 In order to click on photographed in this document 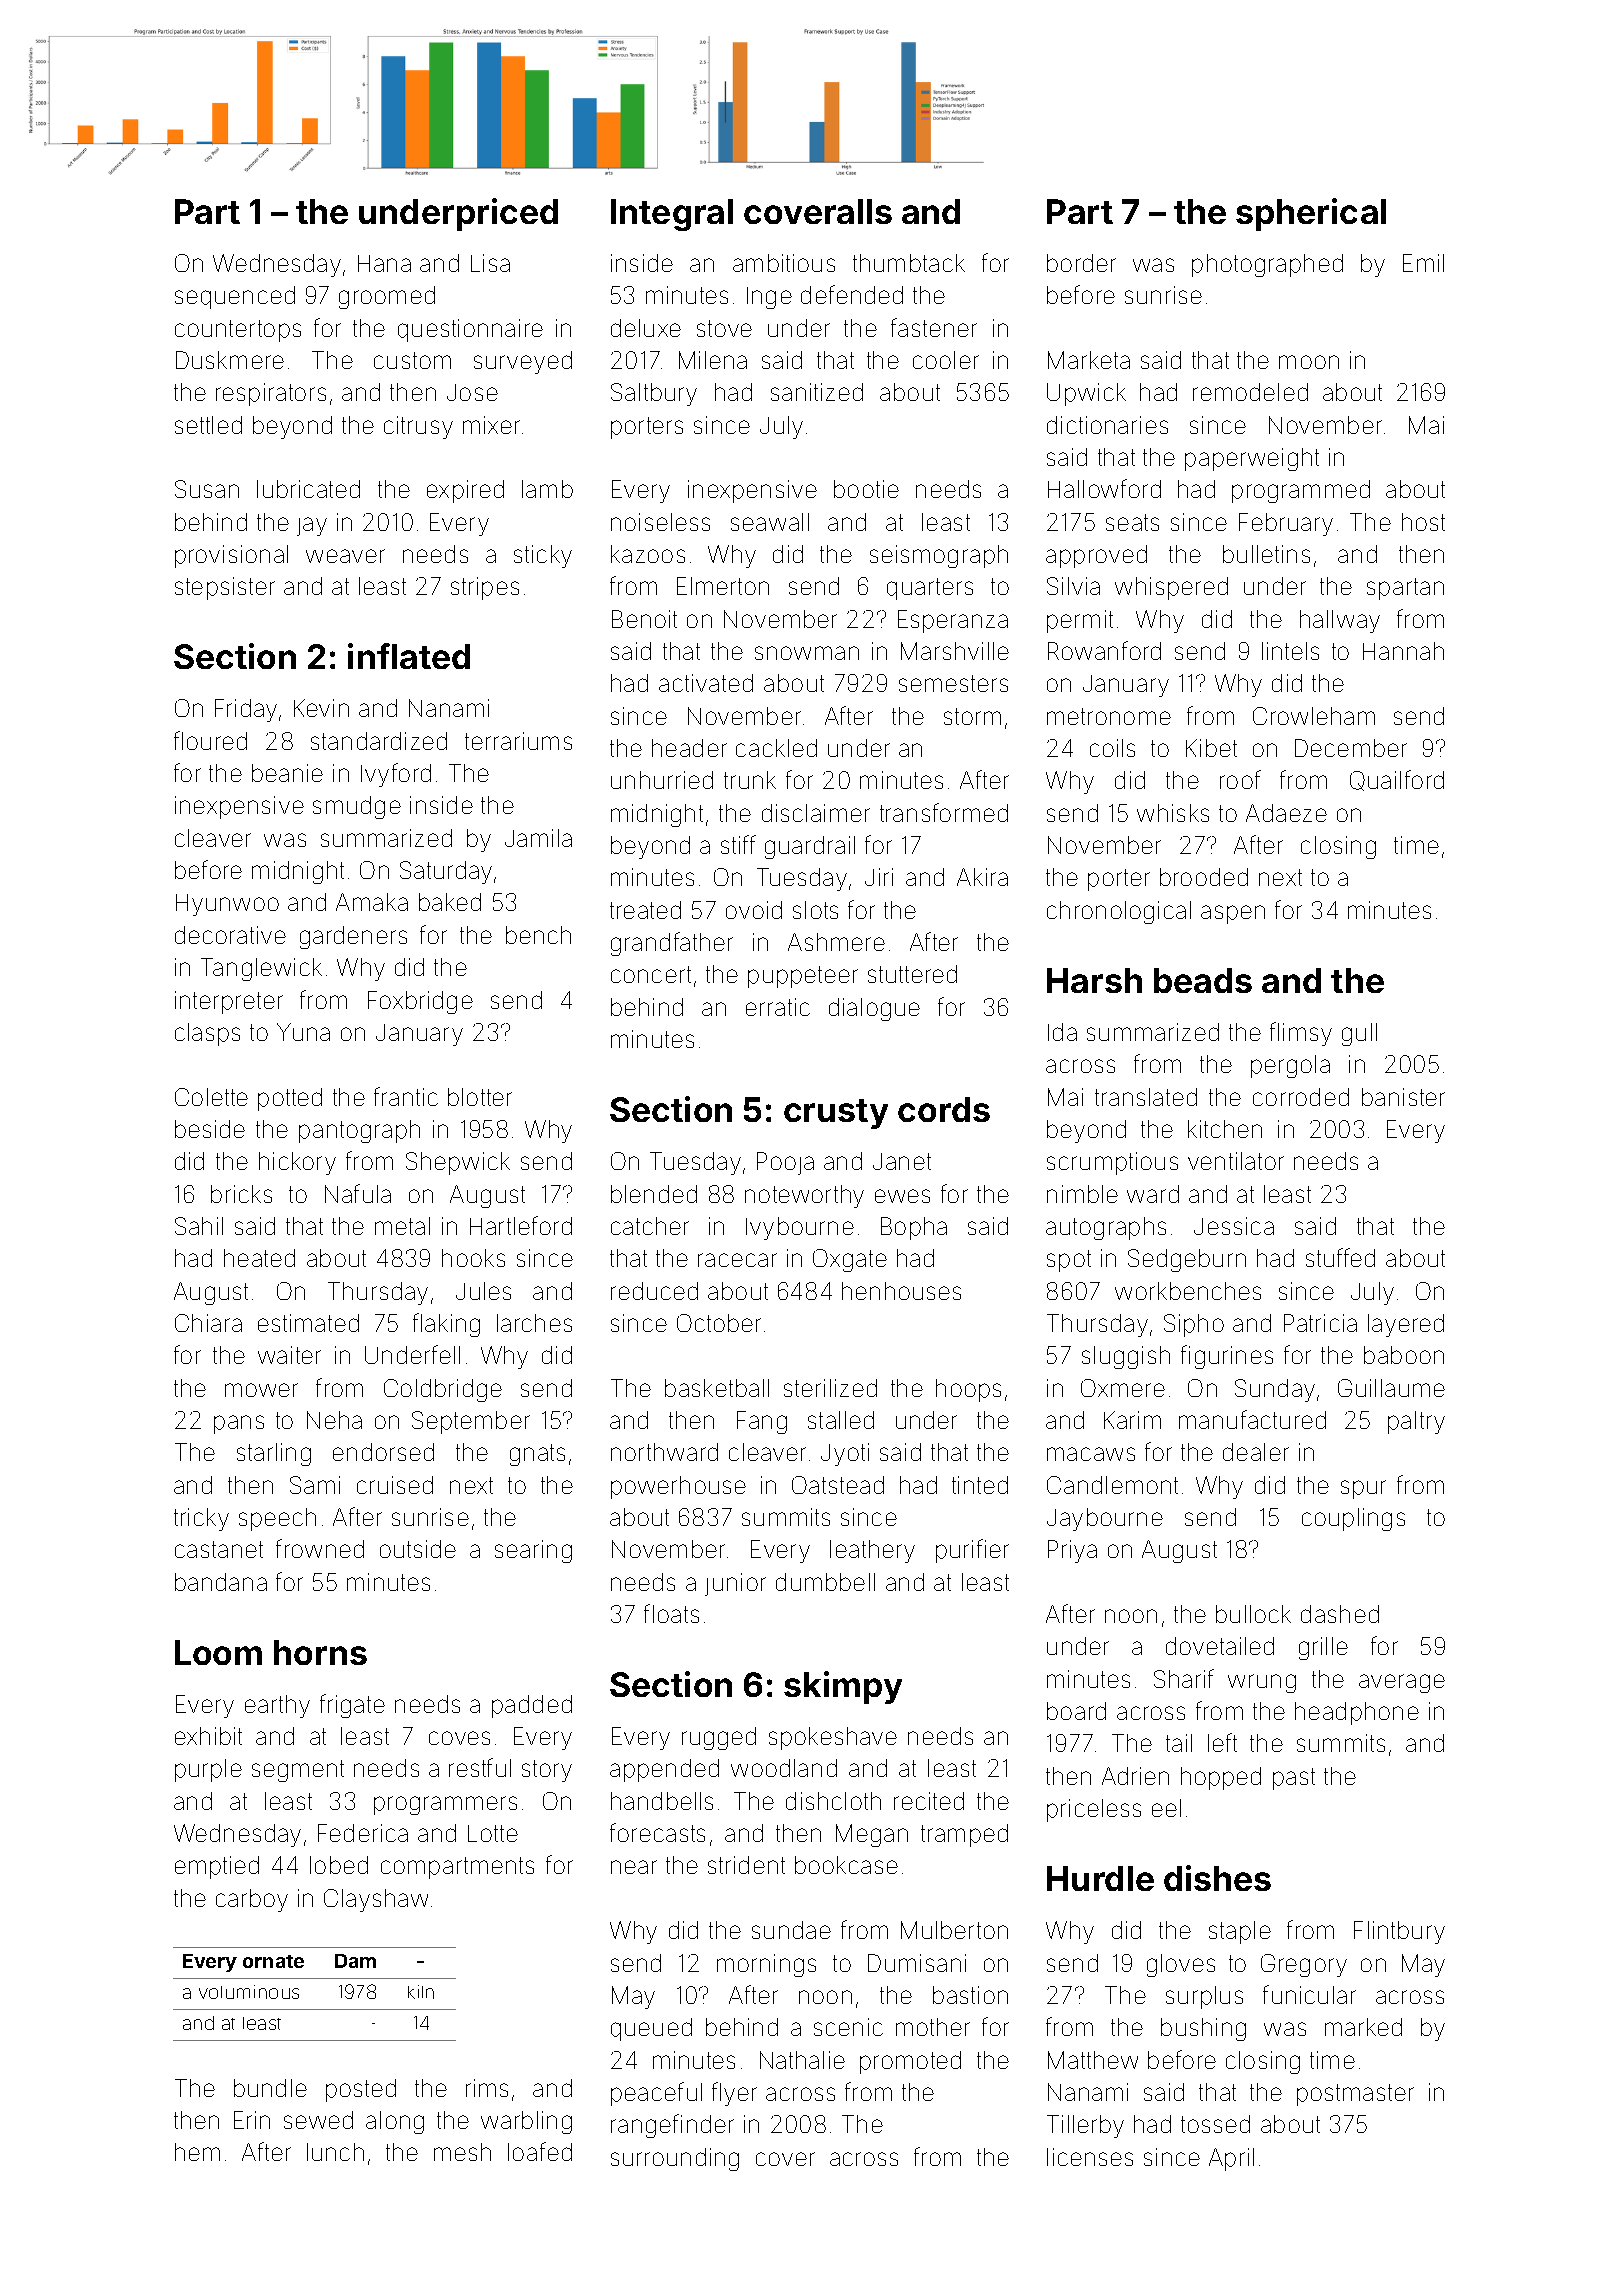, I will do `click(1267, 265)`.
